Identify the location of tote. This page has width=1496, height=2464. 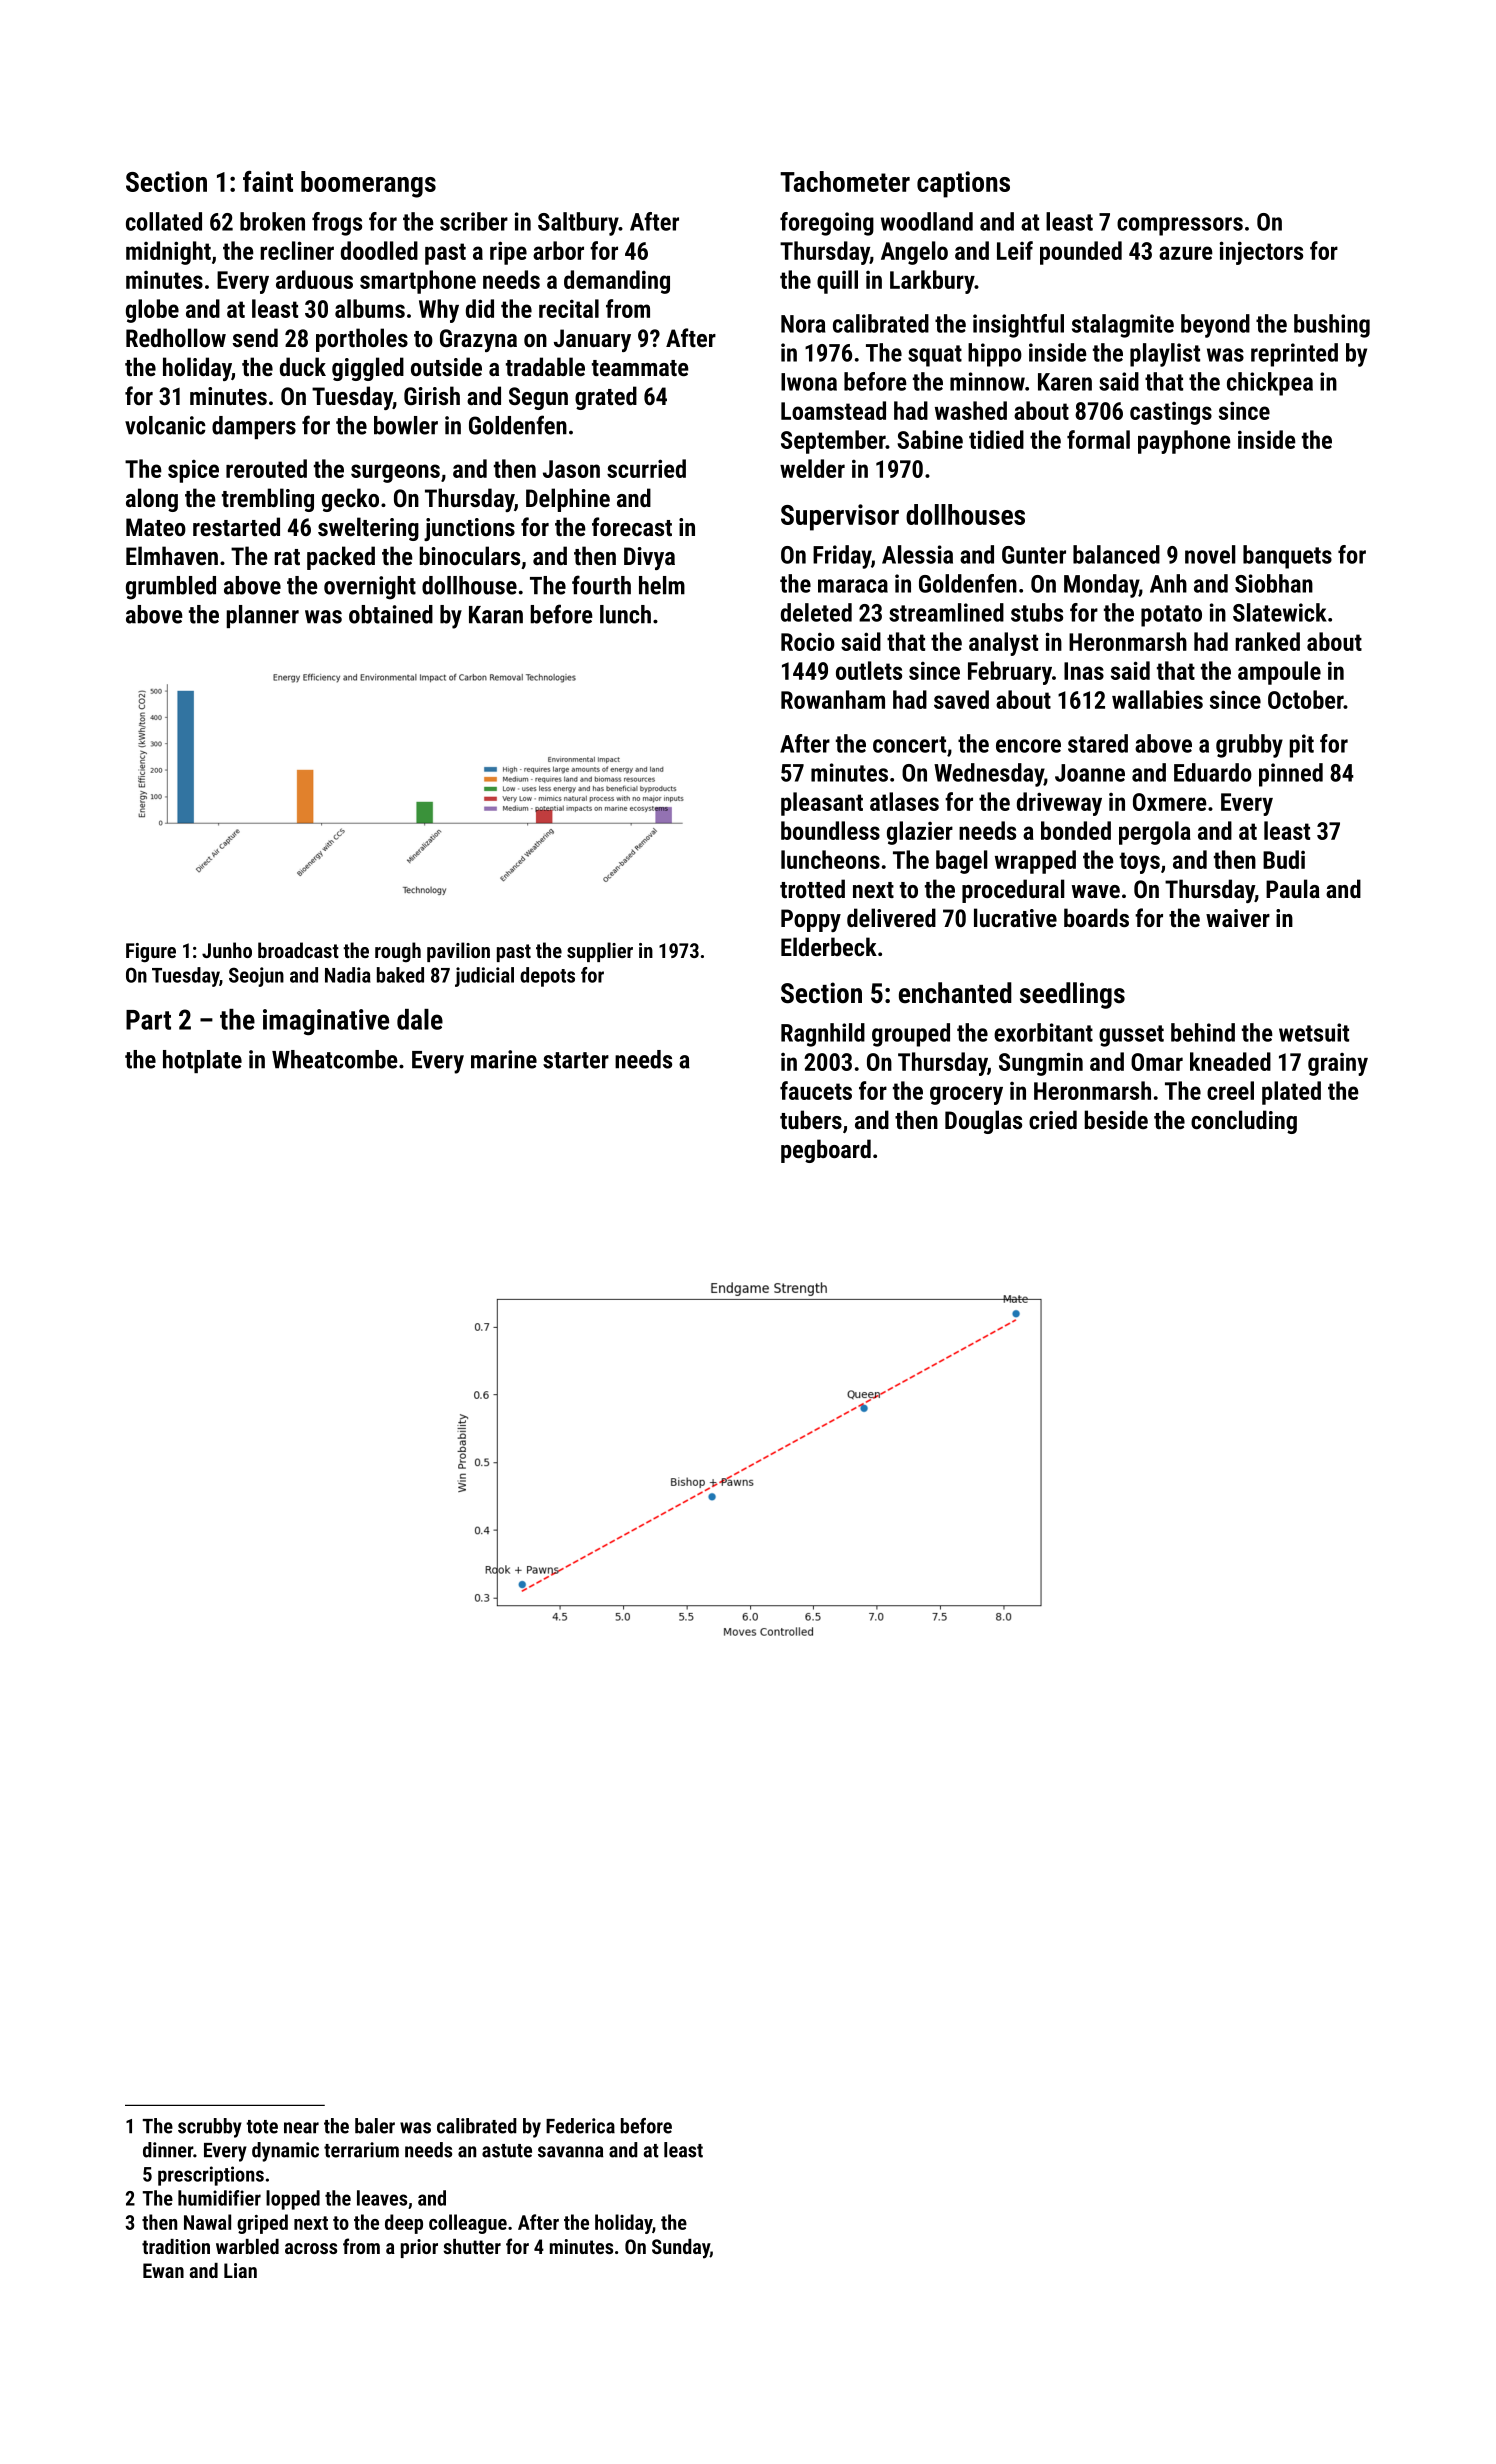
(262, 2127).
